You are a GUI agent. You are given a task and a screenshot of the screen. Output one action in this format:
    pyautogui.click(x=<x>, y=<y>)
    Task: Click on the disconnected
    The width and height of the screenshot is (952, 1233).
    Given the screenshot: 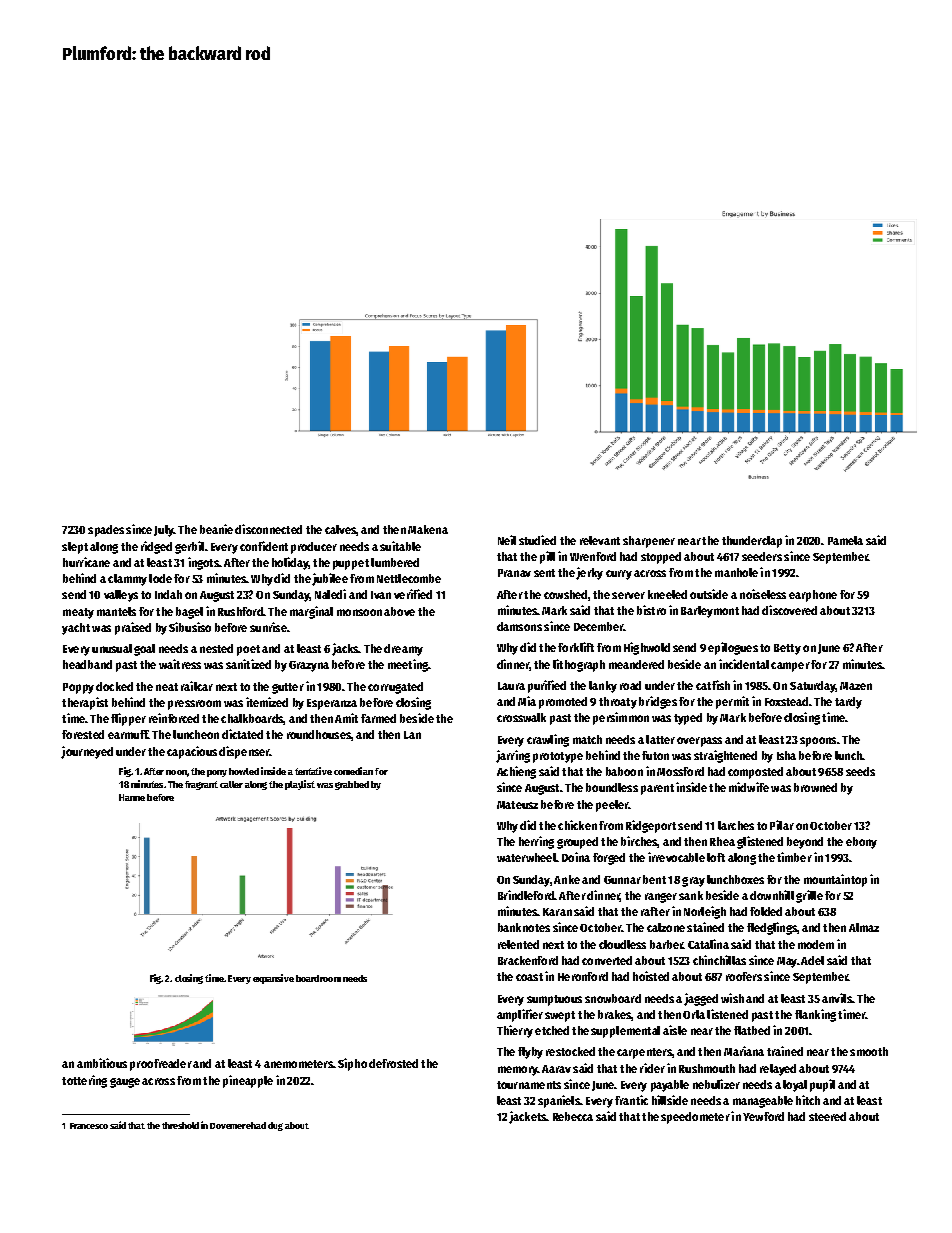 What is the action you would take?
    pyautogui.click(x=268, y=529)
